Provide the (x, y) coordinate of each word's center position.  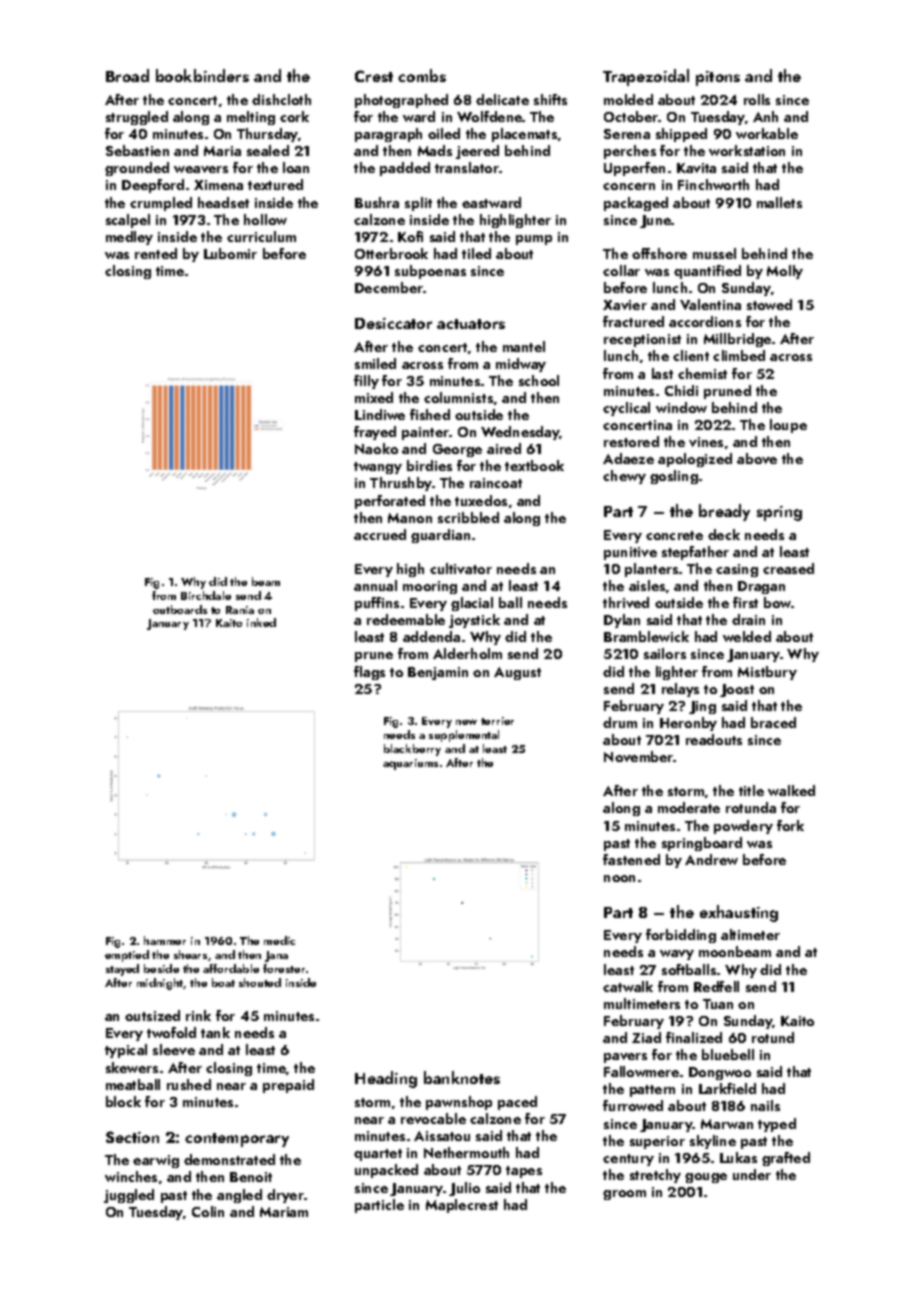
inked (261, 622)
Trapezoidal (646, 77)
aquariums (410, 764)
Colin (208, 1211)
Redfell (716, 986)
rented (156, 253)
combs (422, 75)
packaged (636, 204)
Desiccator (393, 323)
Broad (127, 75)
